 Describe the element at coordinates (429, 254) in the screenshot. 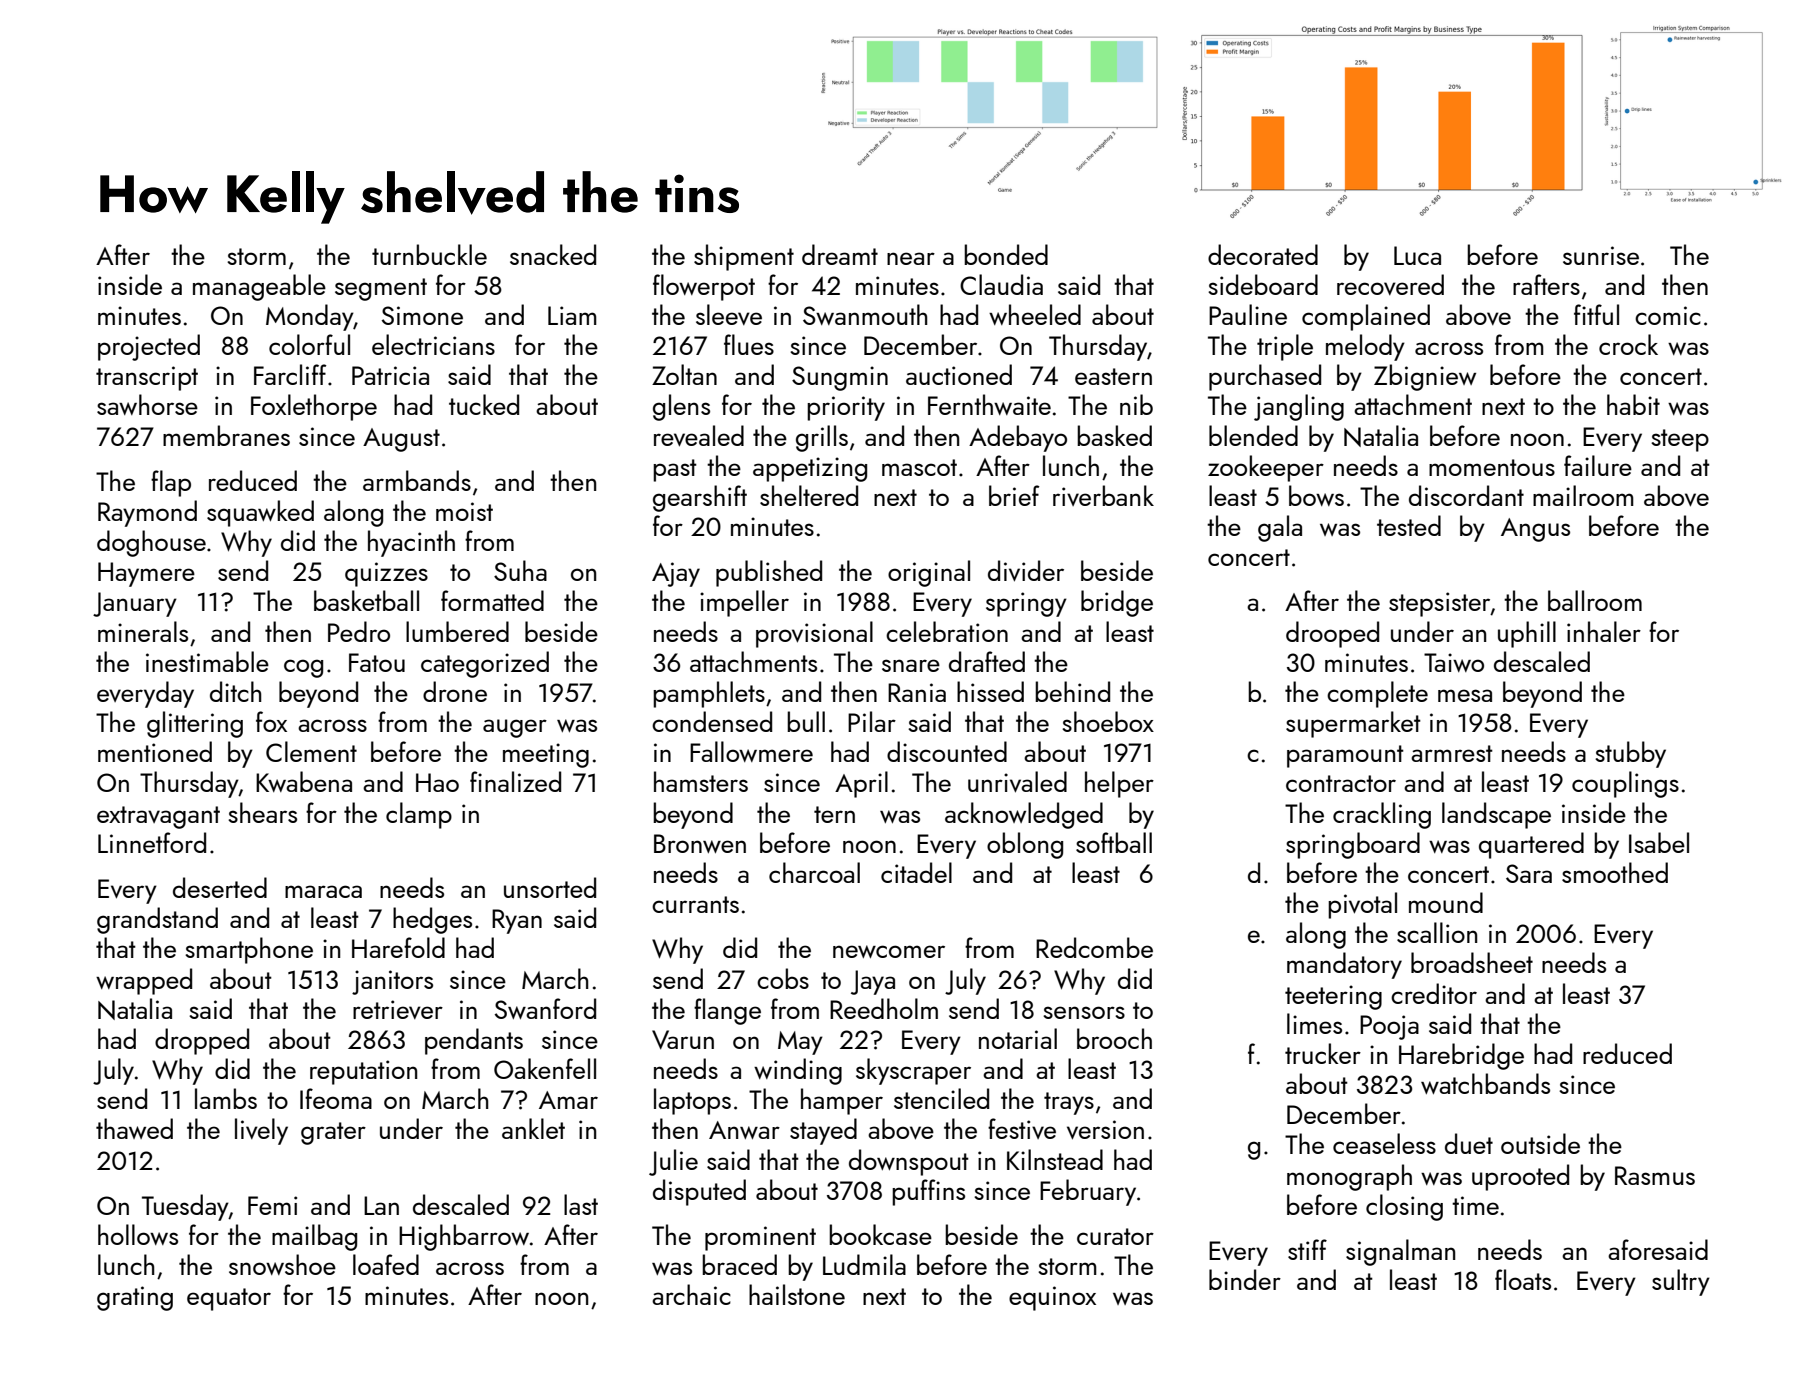

I see `turnbuckle` at that location.
